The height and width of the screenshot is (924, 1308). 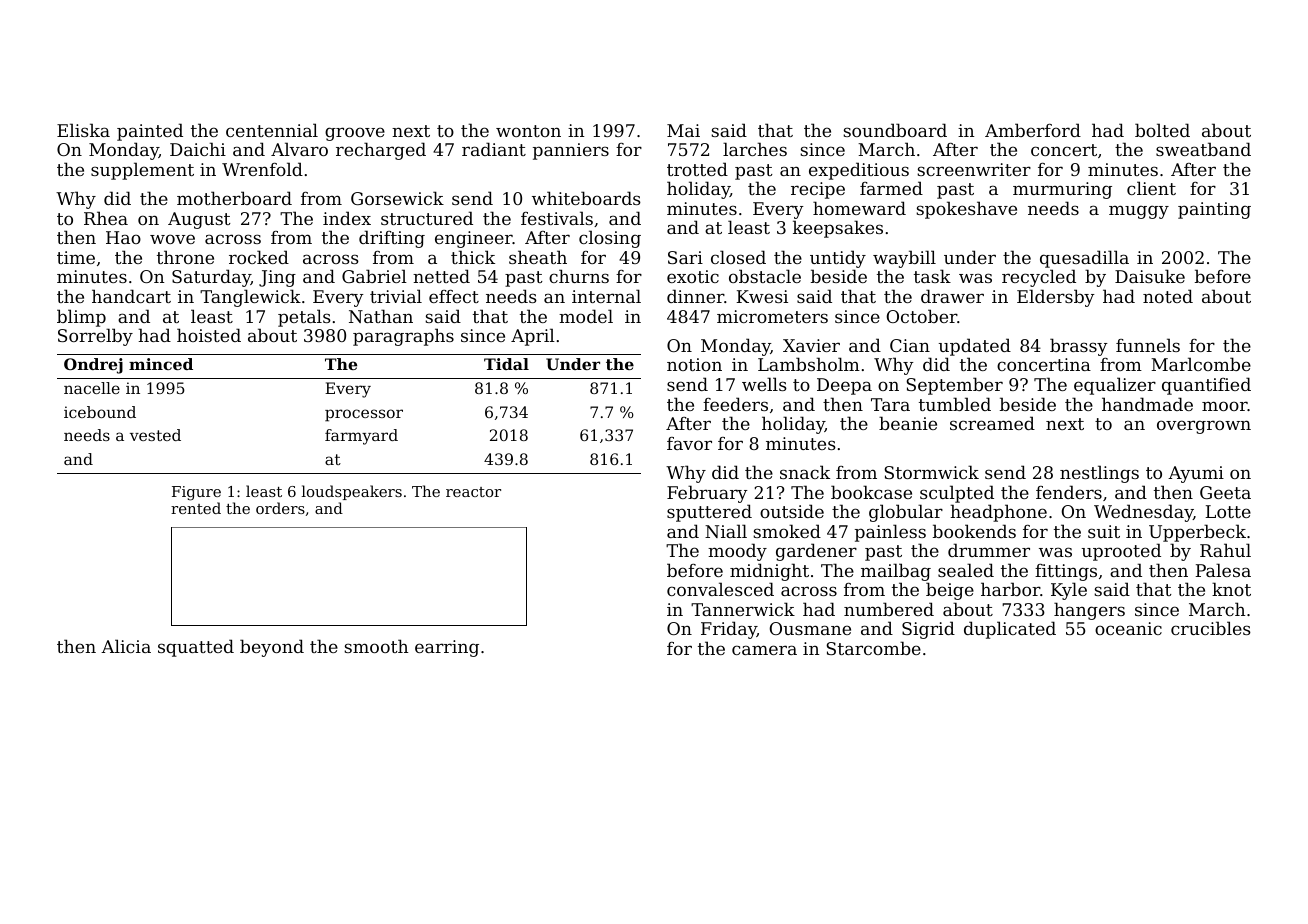 What do you see at coordinates (199, 220) in the screenshot?
I see `August` at bounding box center [199, 220].
